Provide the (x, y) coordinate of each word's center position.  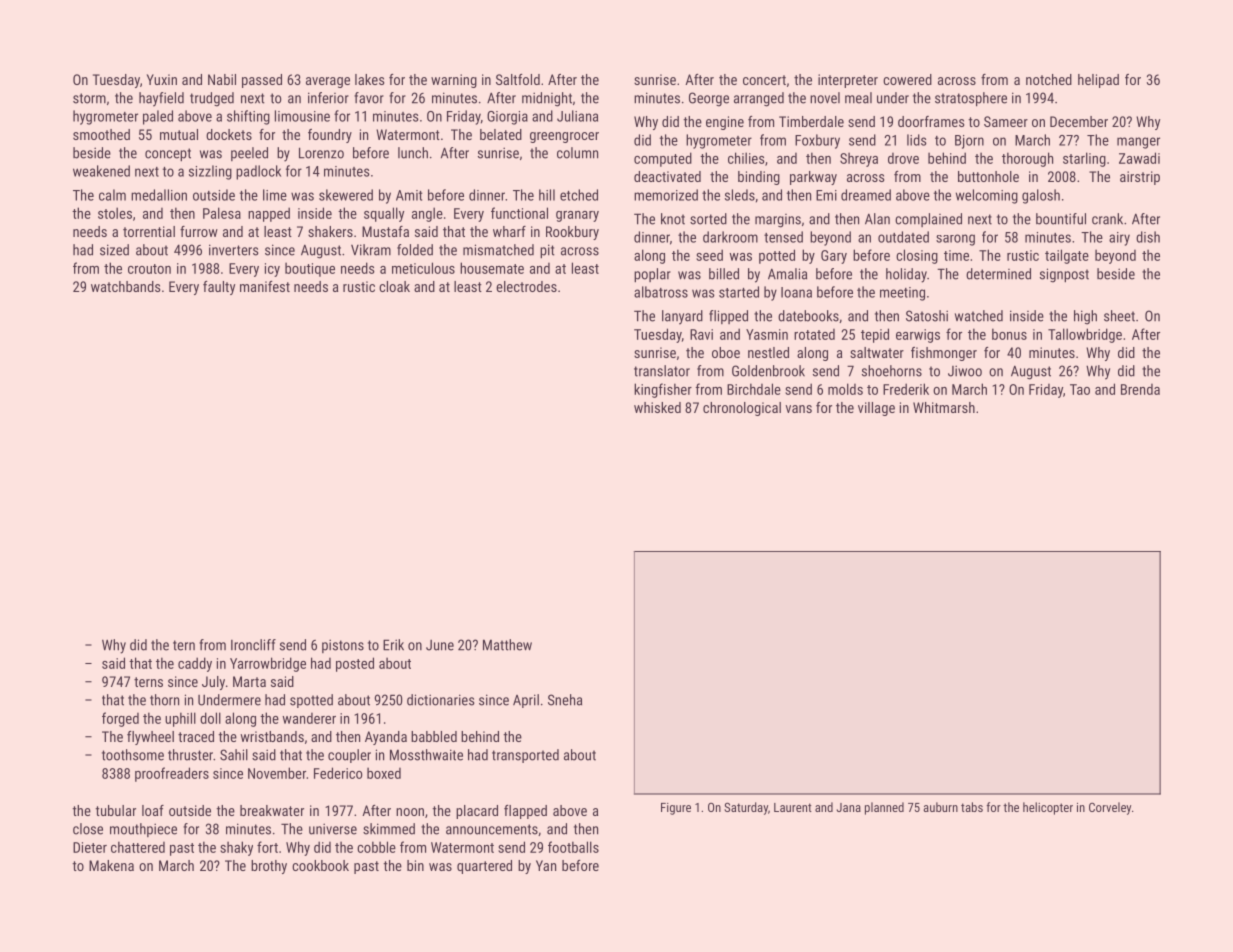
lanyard (682, 317)
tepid (875, 335)
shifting (248, 117)
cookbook (320, 865)
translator (662, 371)
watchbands (125, 286)
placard (477, 812)
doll (210, 718)
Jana (849, 807)
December (1079, 121)
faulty (219, 288)
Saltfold (518, 79)
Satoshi (927, 316)
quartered (484, 867)
